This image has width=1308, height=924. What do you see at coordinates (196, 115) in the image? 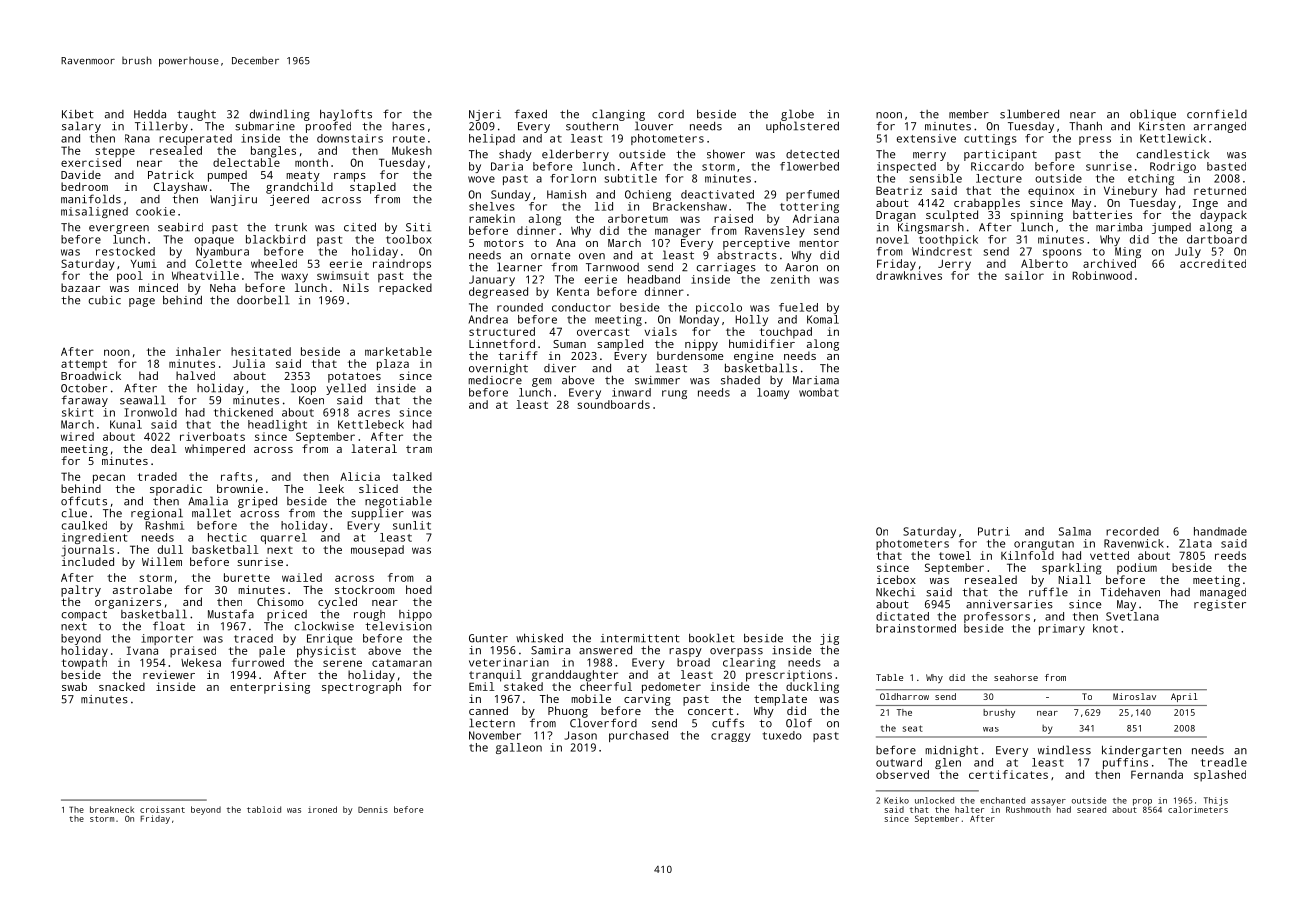
I see `taught` at bounding box center [196, 115].
